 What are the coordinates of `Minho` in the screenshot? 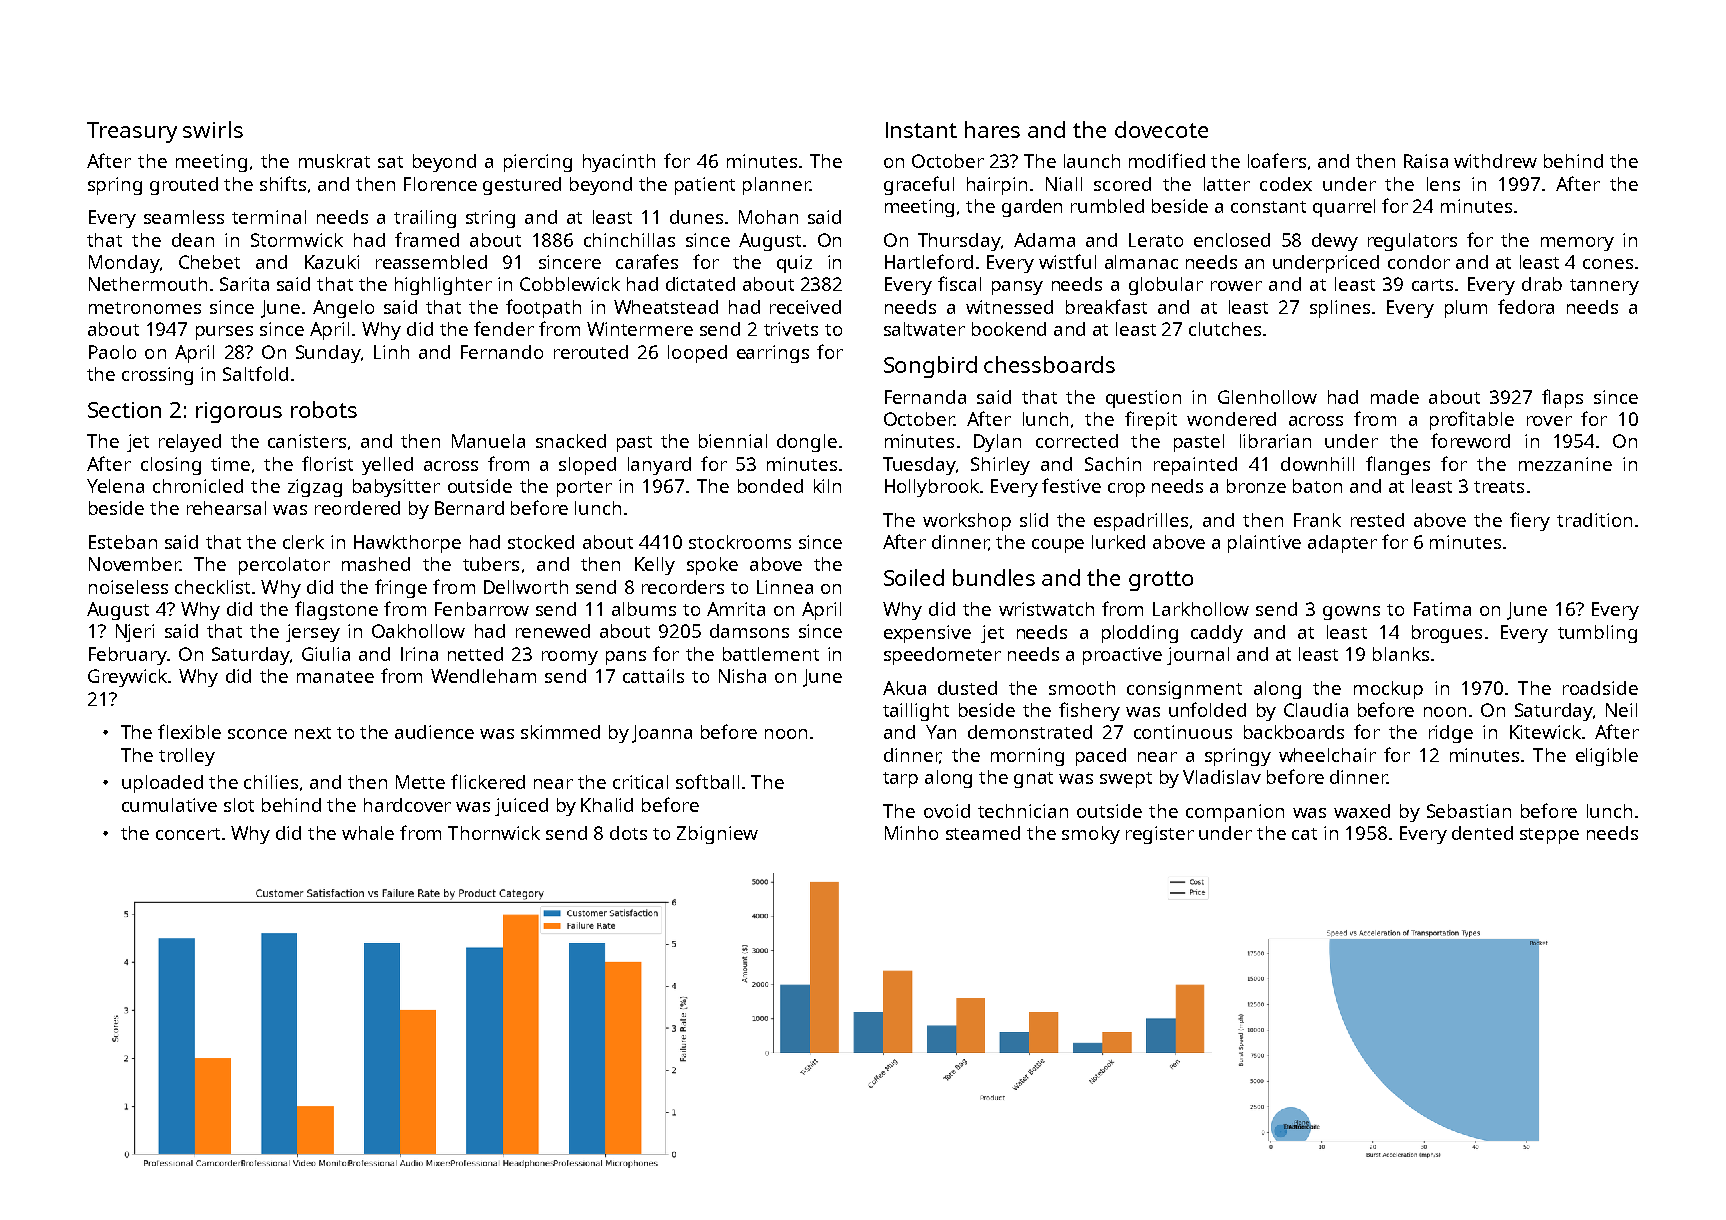 It's located at (911, 833).
